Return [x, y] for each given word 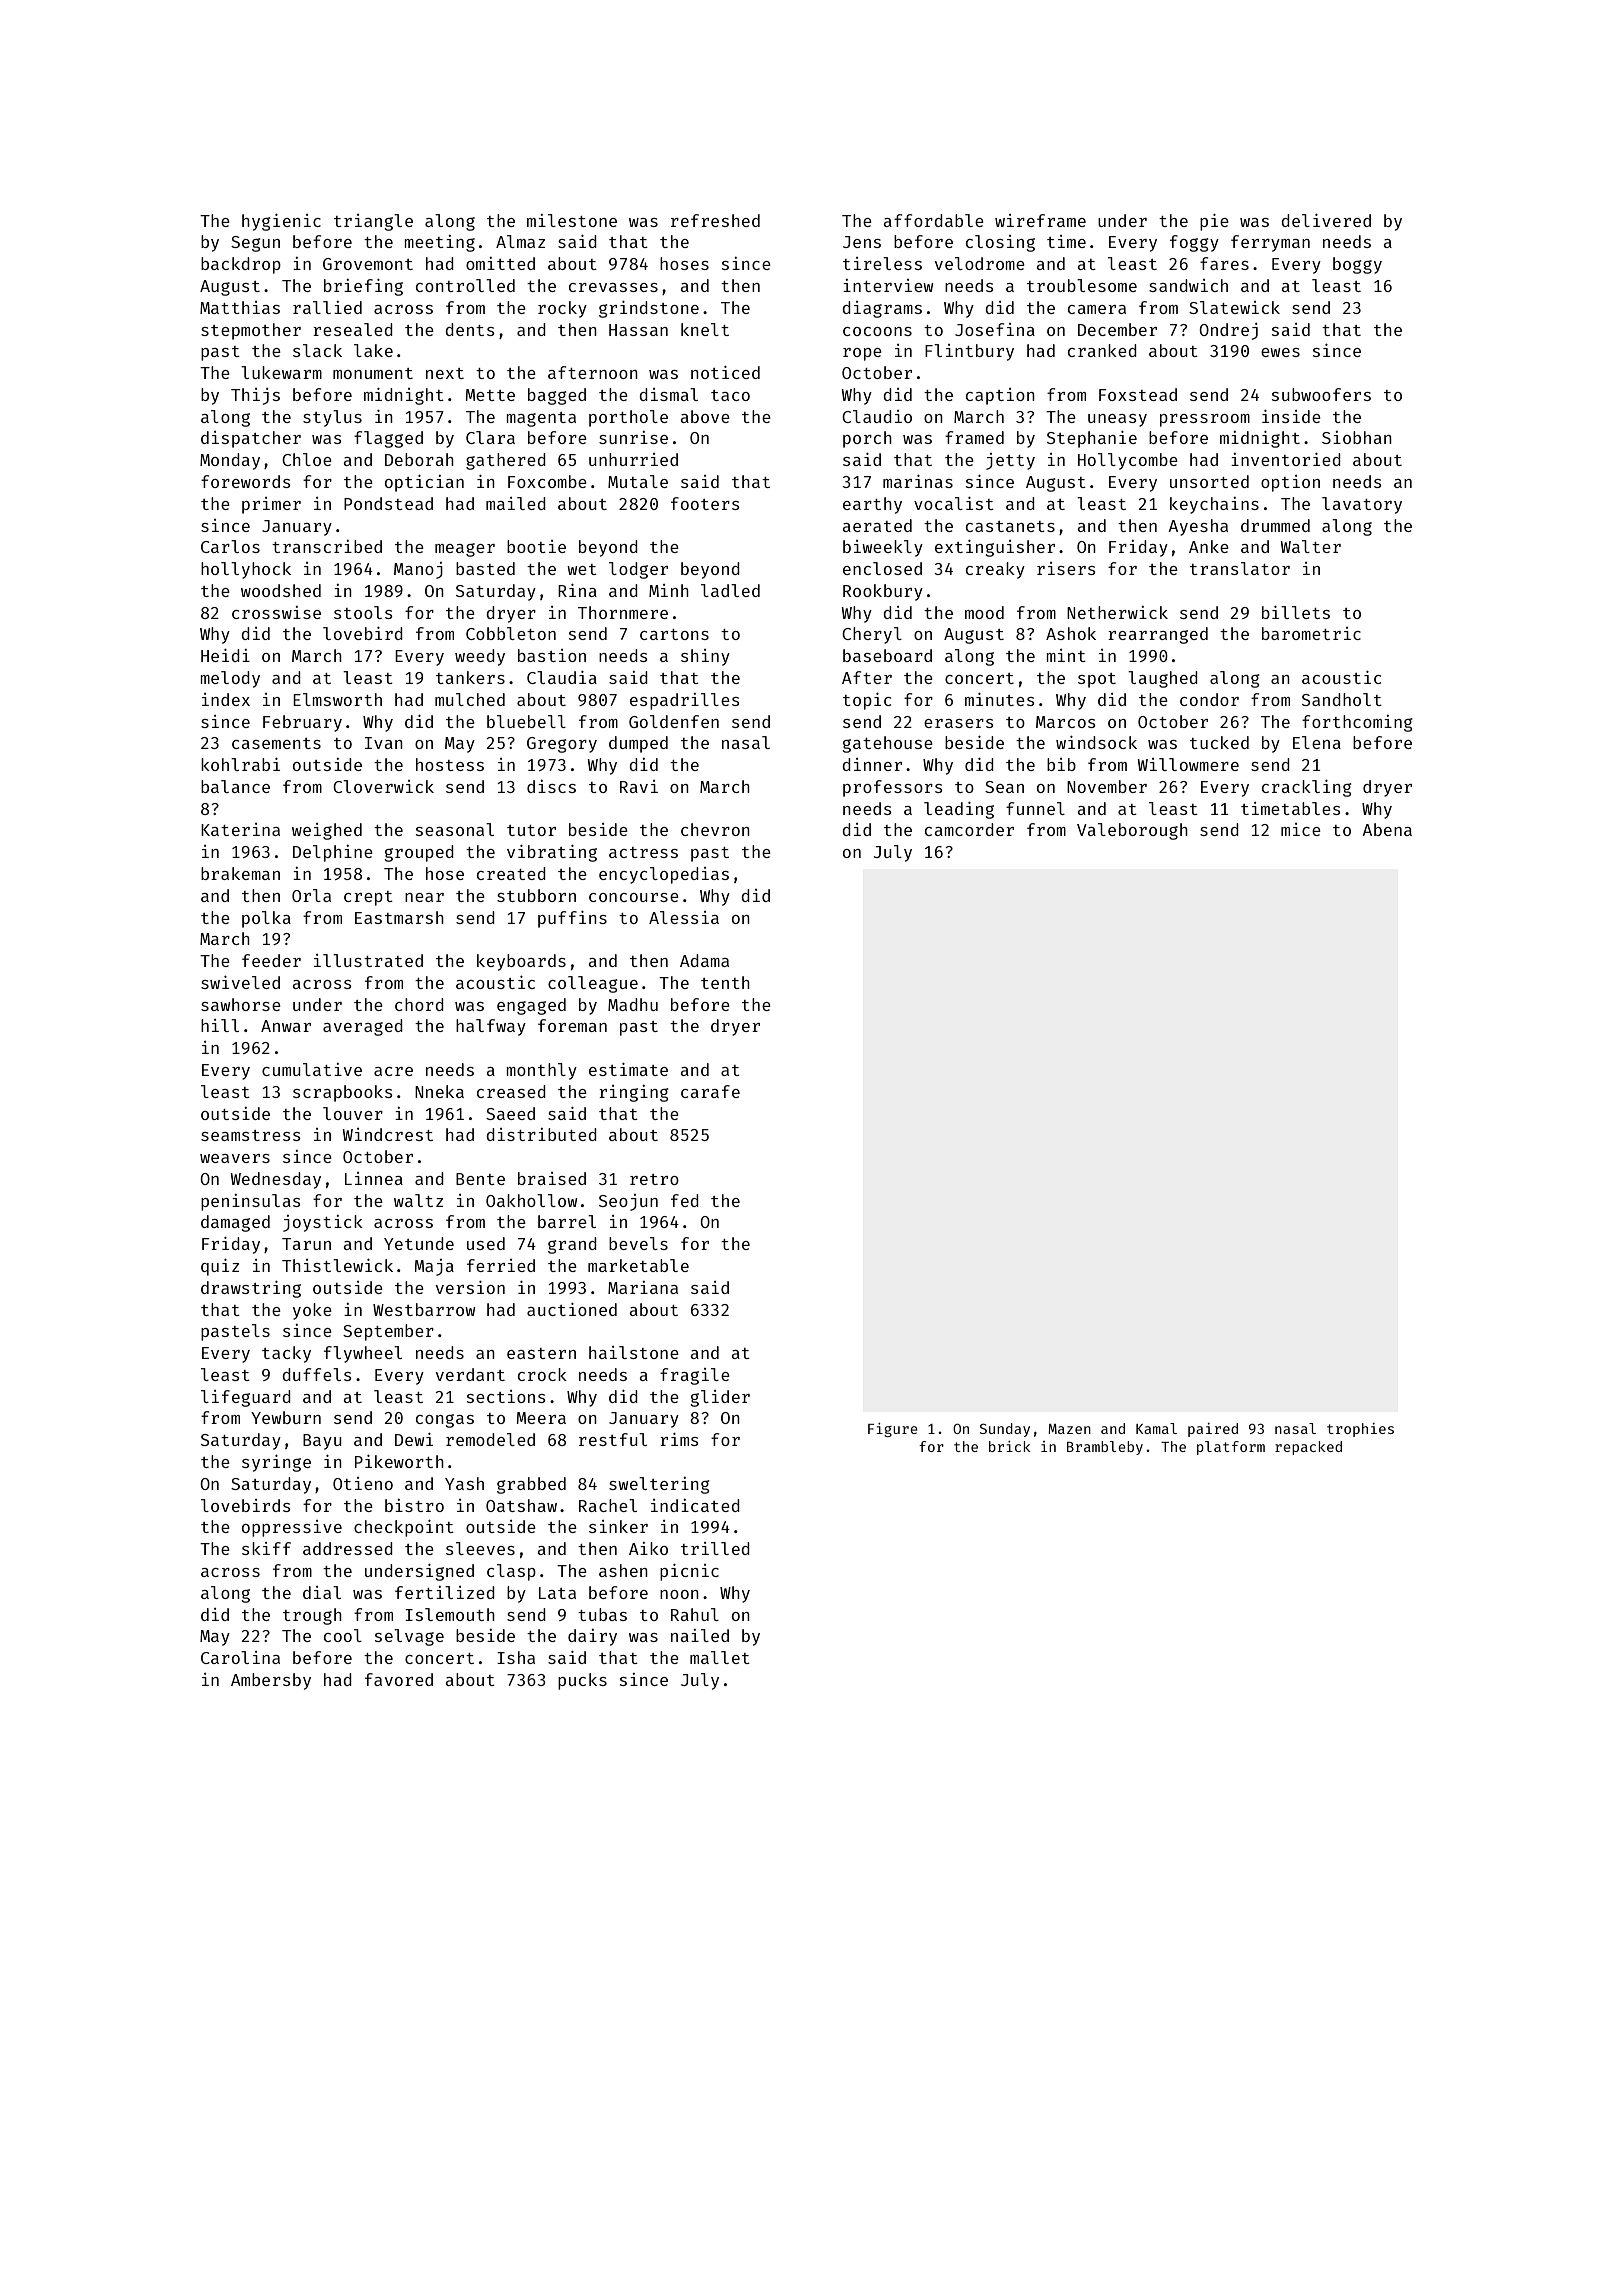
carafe [710, 1091]
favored [399, 1679]
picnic [689, 1572]
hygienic [281, 222]
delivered [1326, 220]
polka [266, 919]
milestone [572, 220]
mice [1301, 829]
